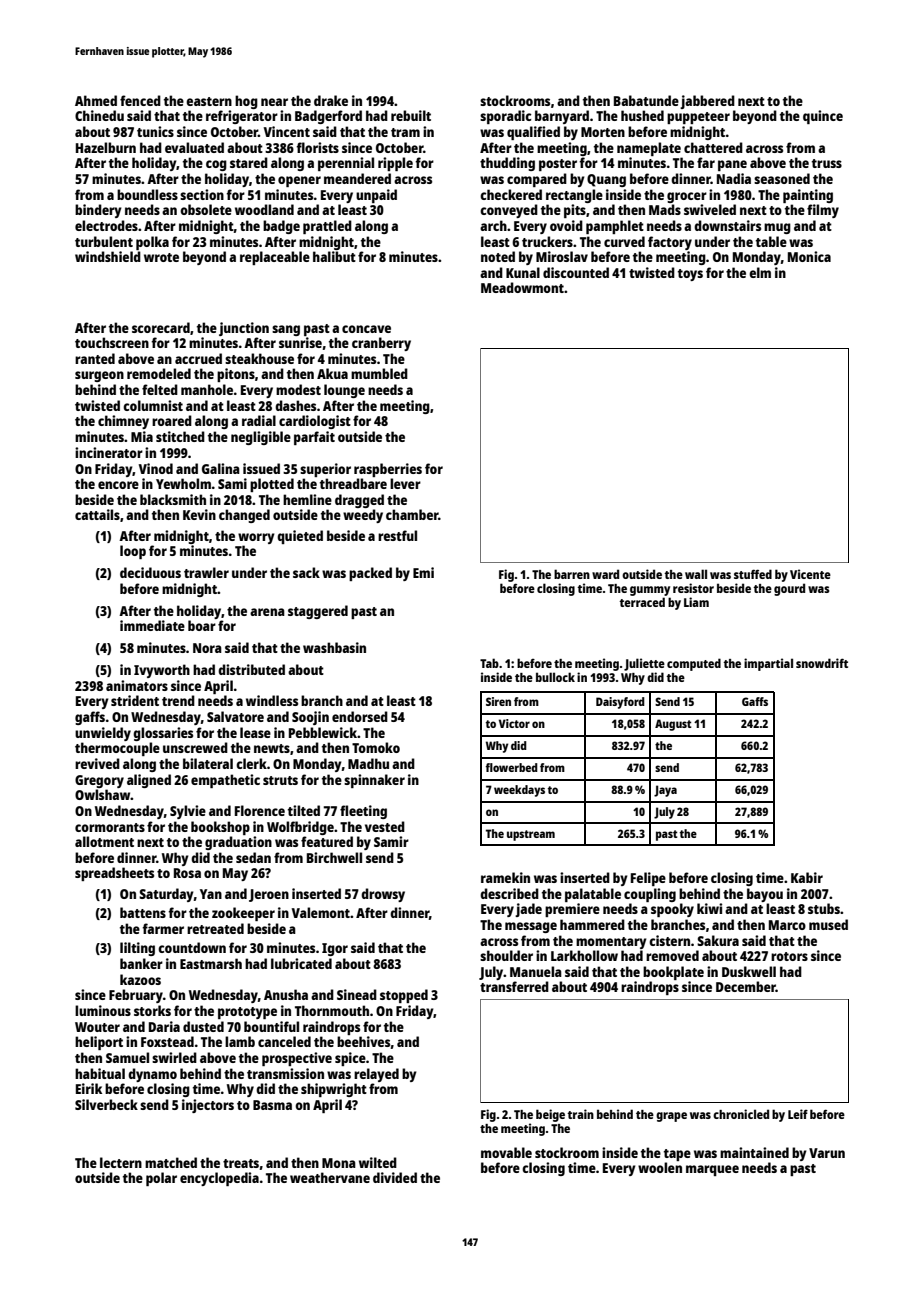 This page has width=924, height=1308. What do you see at coordinates (207, 389) in the page?
I see `manhole` at bounding box center [207, 389].
